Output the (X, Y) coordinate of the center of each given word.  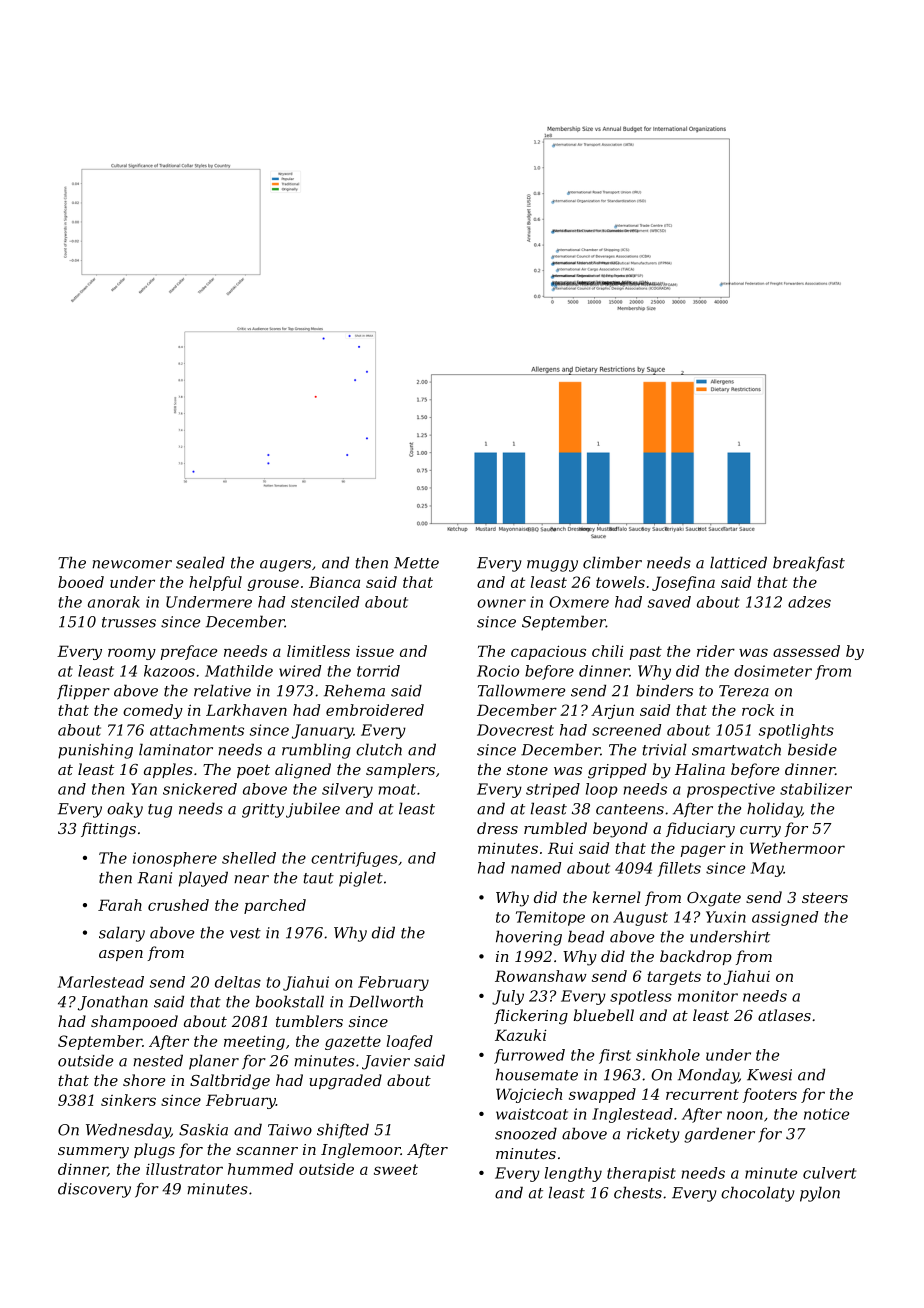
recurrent (702, 1094)
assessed (806, 651)
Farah (120, 905)
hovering (529, 938)
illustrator (184, 1169)
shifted (343, 1130)
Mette (416, 563)
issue (375, 651)
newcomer (132, 564)
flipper (83, 692)
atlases (784, 1015)
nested (158, 1060)
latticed (738, 562)
